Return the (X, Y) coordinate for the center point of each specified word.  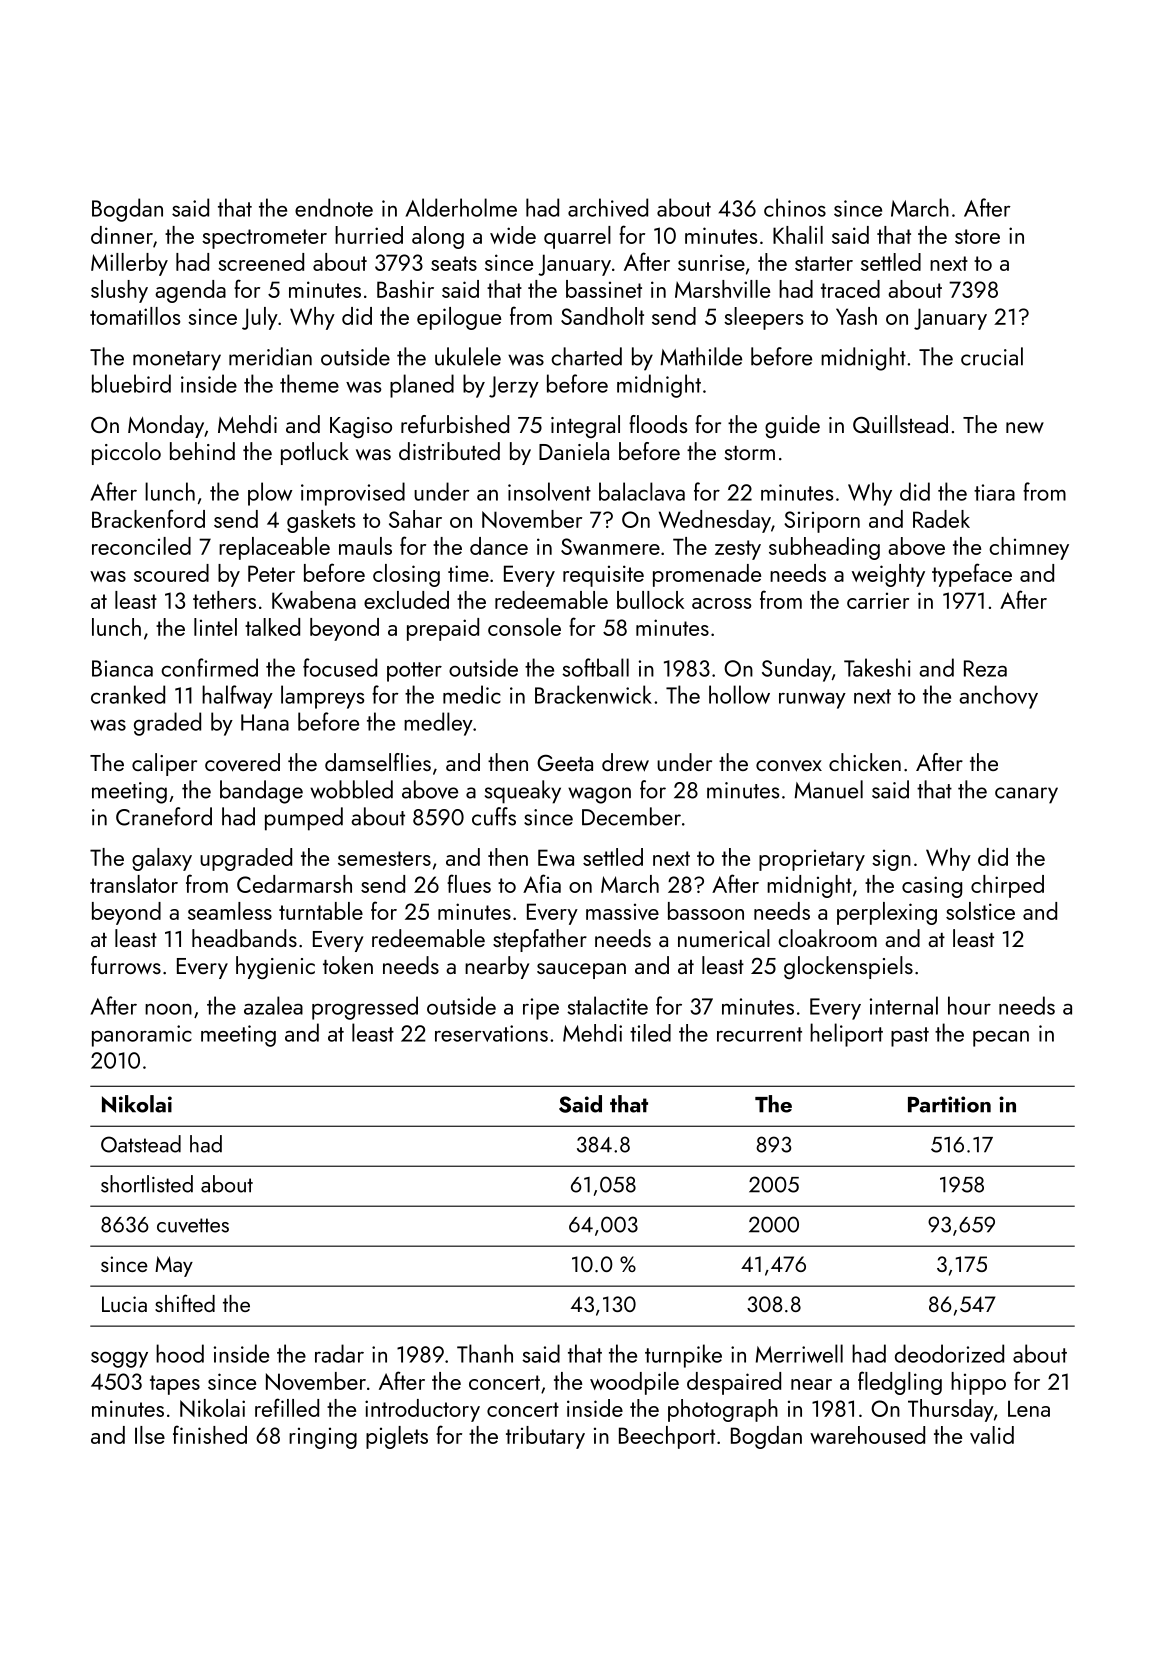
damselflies (378, 762)
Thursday (951, 1410)
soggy (119, 1360)
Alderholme (461, 207)
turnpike (683, 1356)
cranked (128, 694)
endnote (334, 207)
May (174, 1266)
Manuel (829, 789)
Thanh (485, 1353)
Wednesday (715, 521)
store (977, 236)
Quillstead (900, 424)
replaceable (274, 548)
